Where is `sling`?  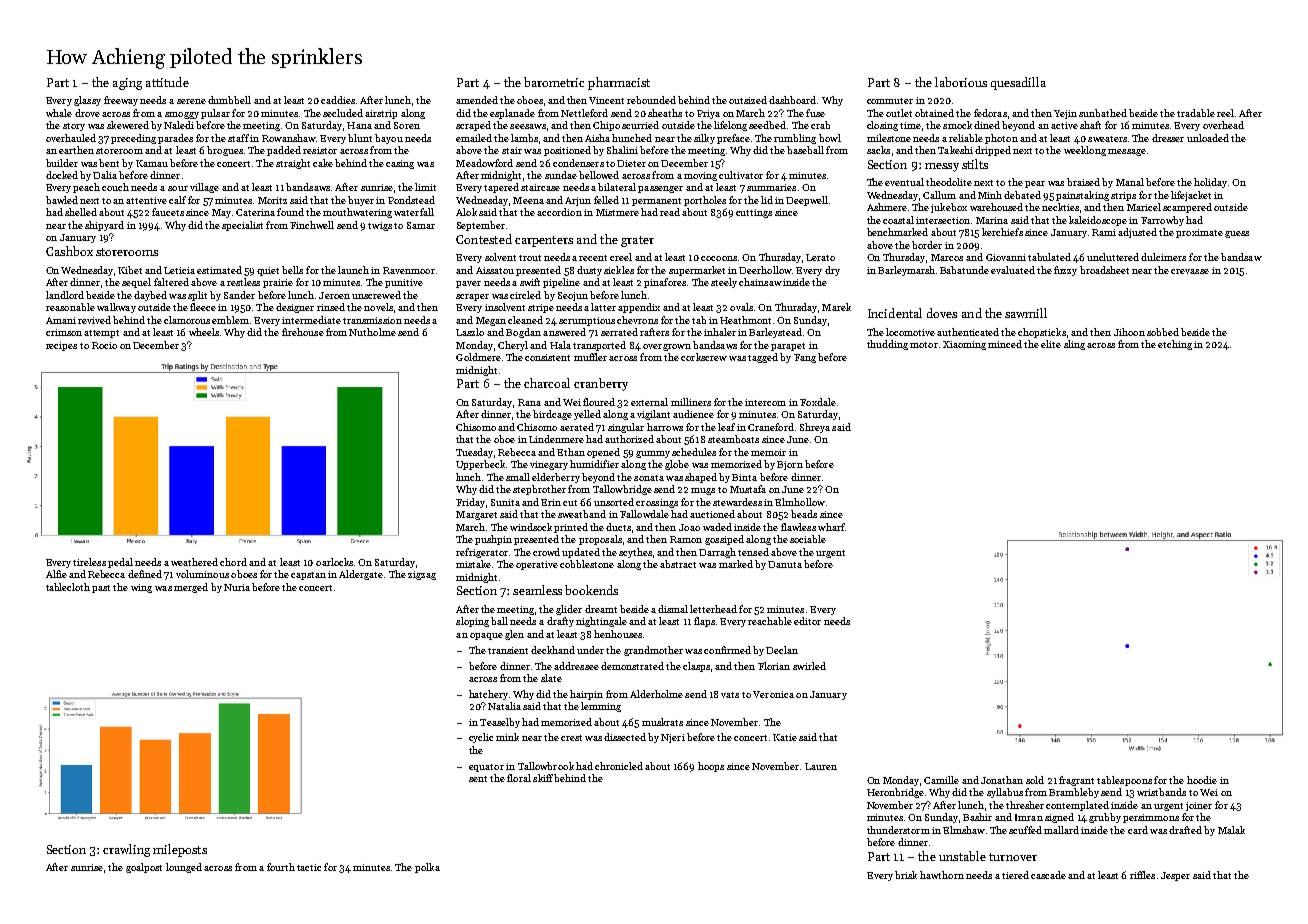
sling is located at coordinates (1074, 345).
